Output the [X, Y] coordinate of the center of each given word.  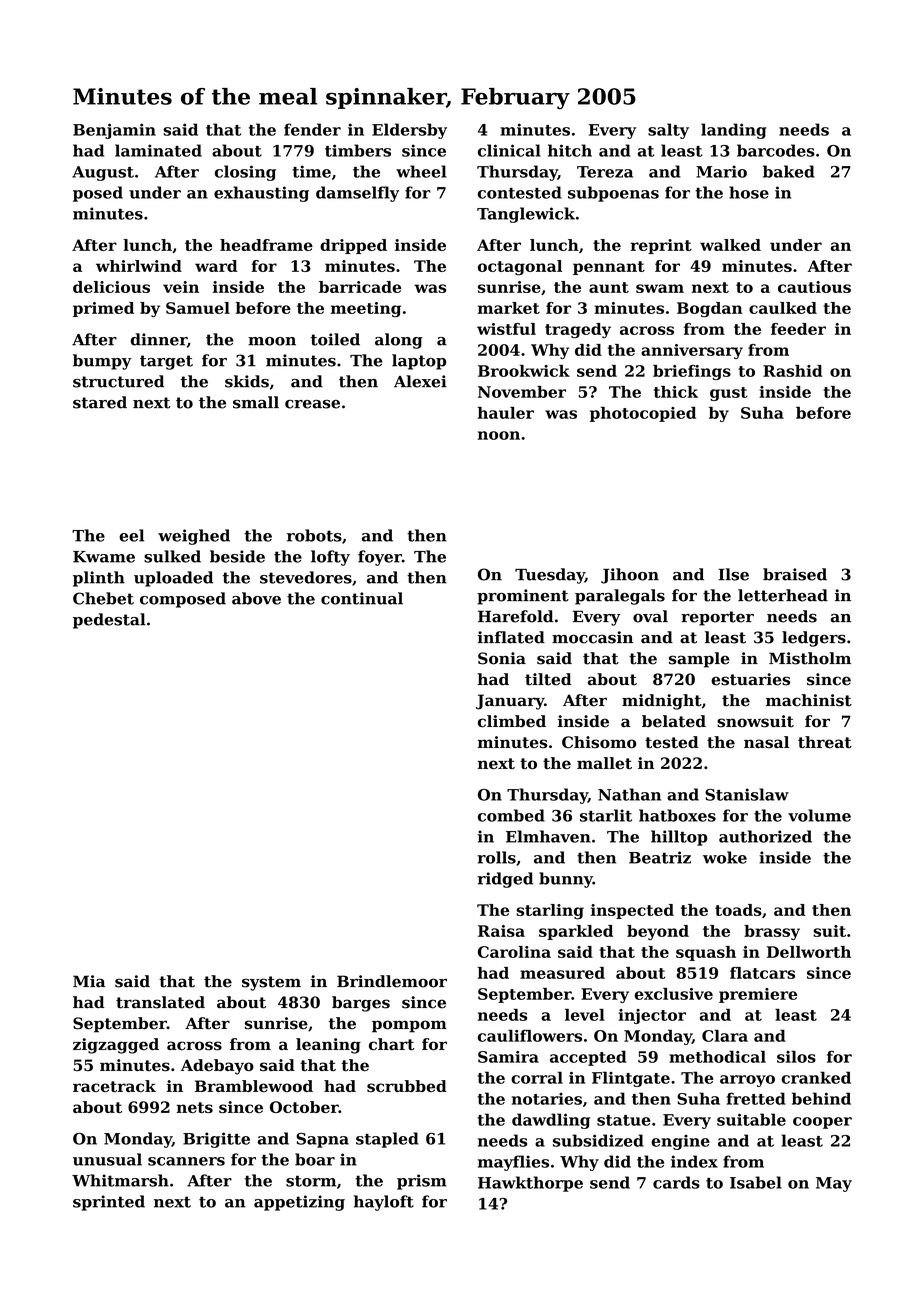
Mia [89, 981]
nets [194, 1107]
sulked [172, 556]
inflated [511, 637]
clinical [509, 150]
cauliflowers [530, 1035]
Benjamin [114, 131]
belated [674, 721]
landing [734, 131]
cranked [816, 1077]
